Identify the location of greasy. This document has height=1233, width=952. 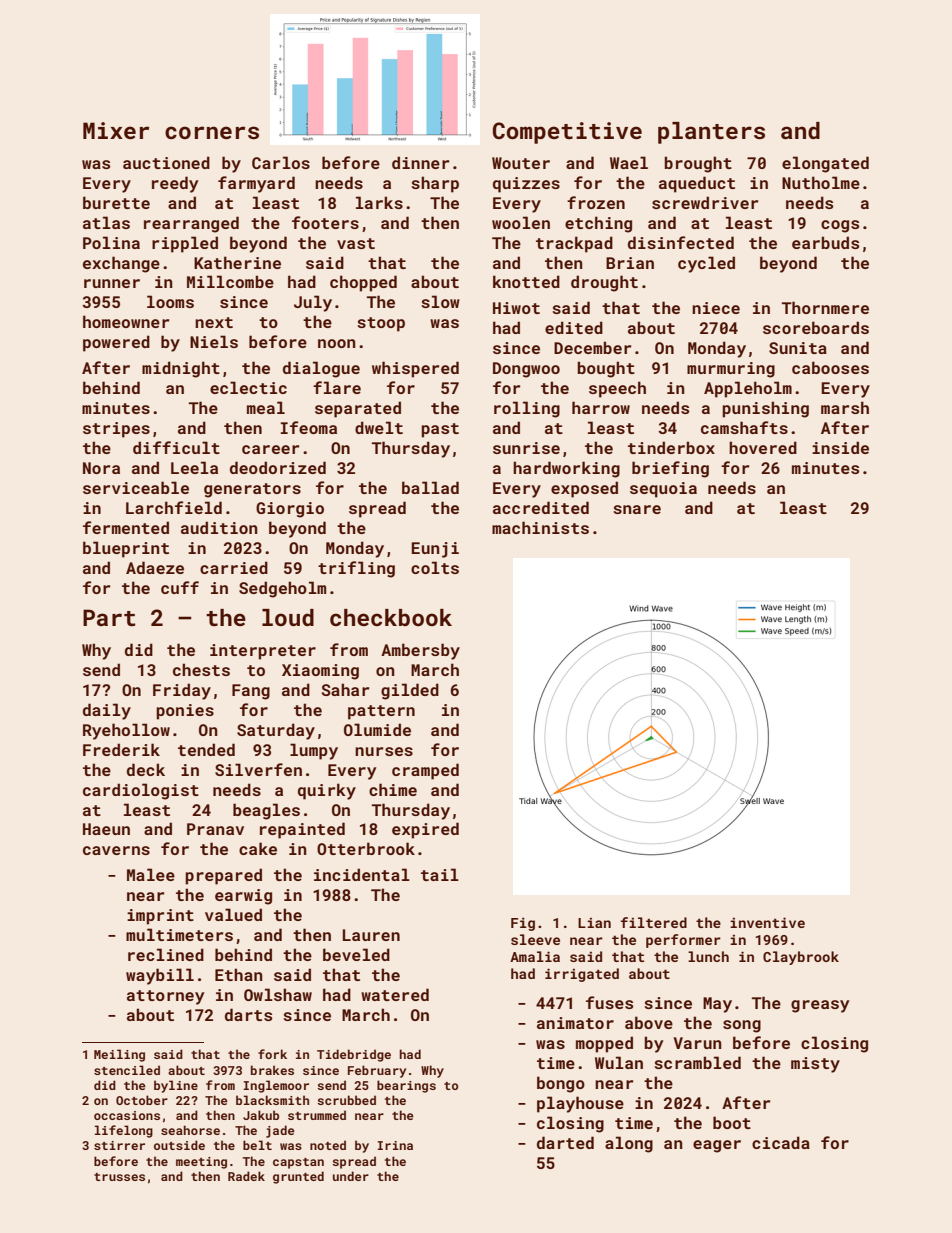
(820, 1006).
